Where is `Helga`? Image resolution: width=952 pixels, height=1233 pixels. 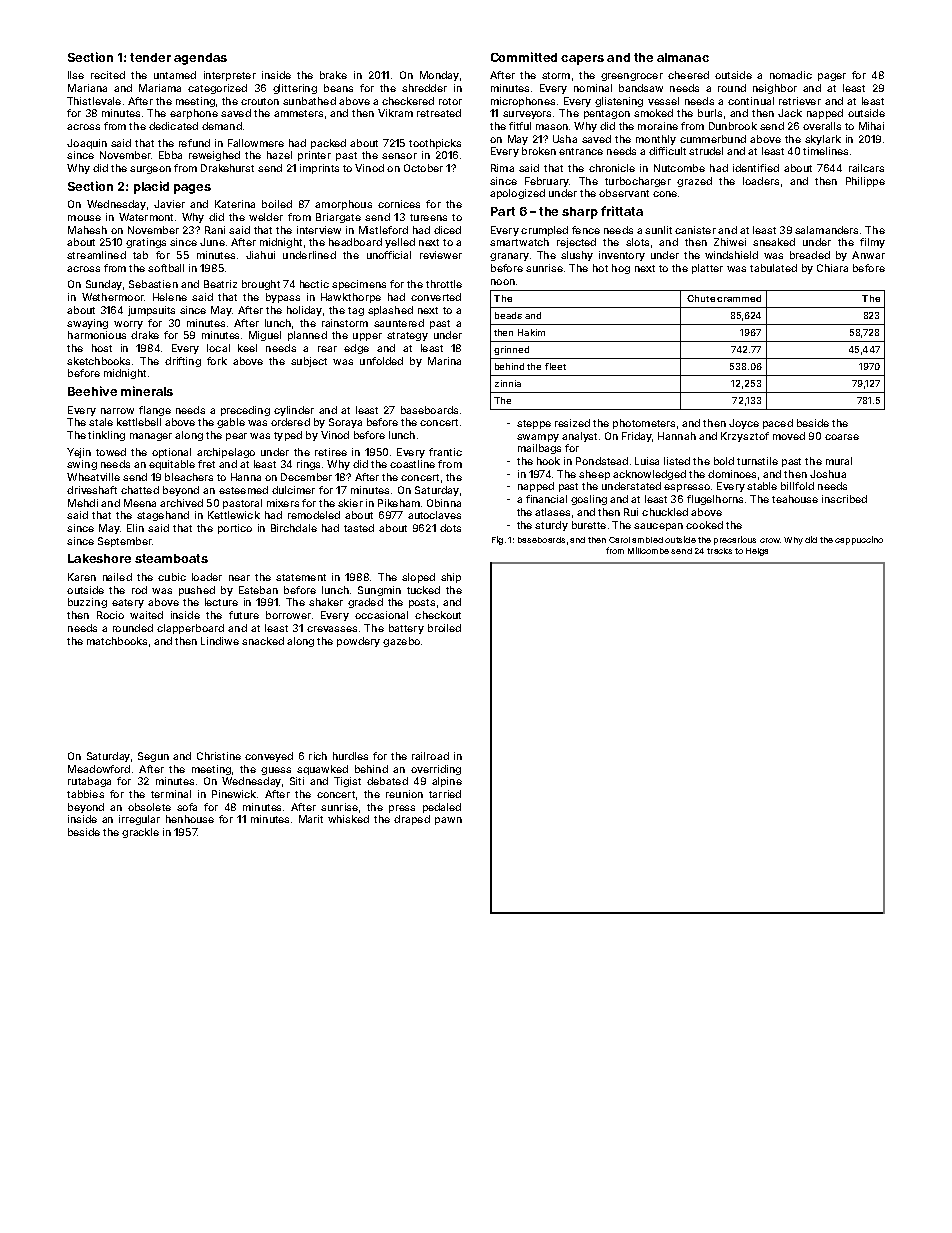
Helga is located at coordinates (757, 552).
